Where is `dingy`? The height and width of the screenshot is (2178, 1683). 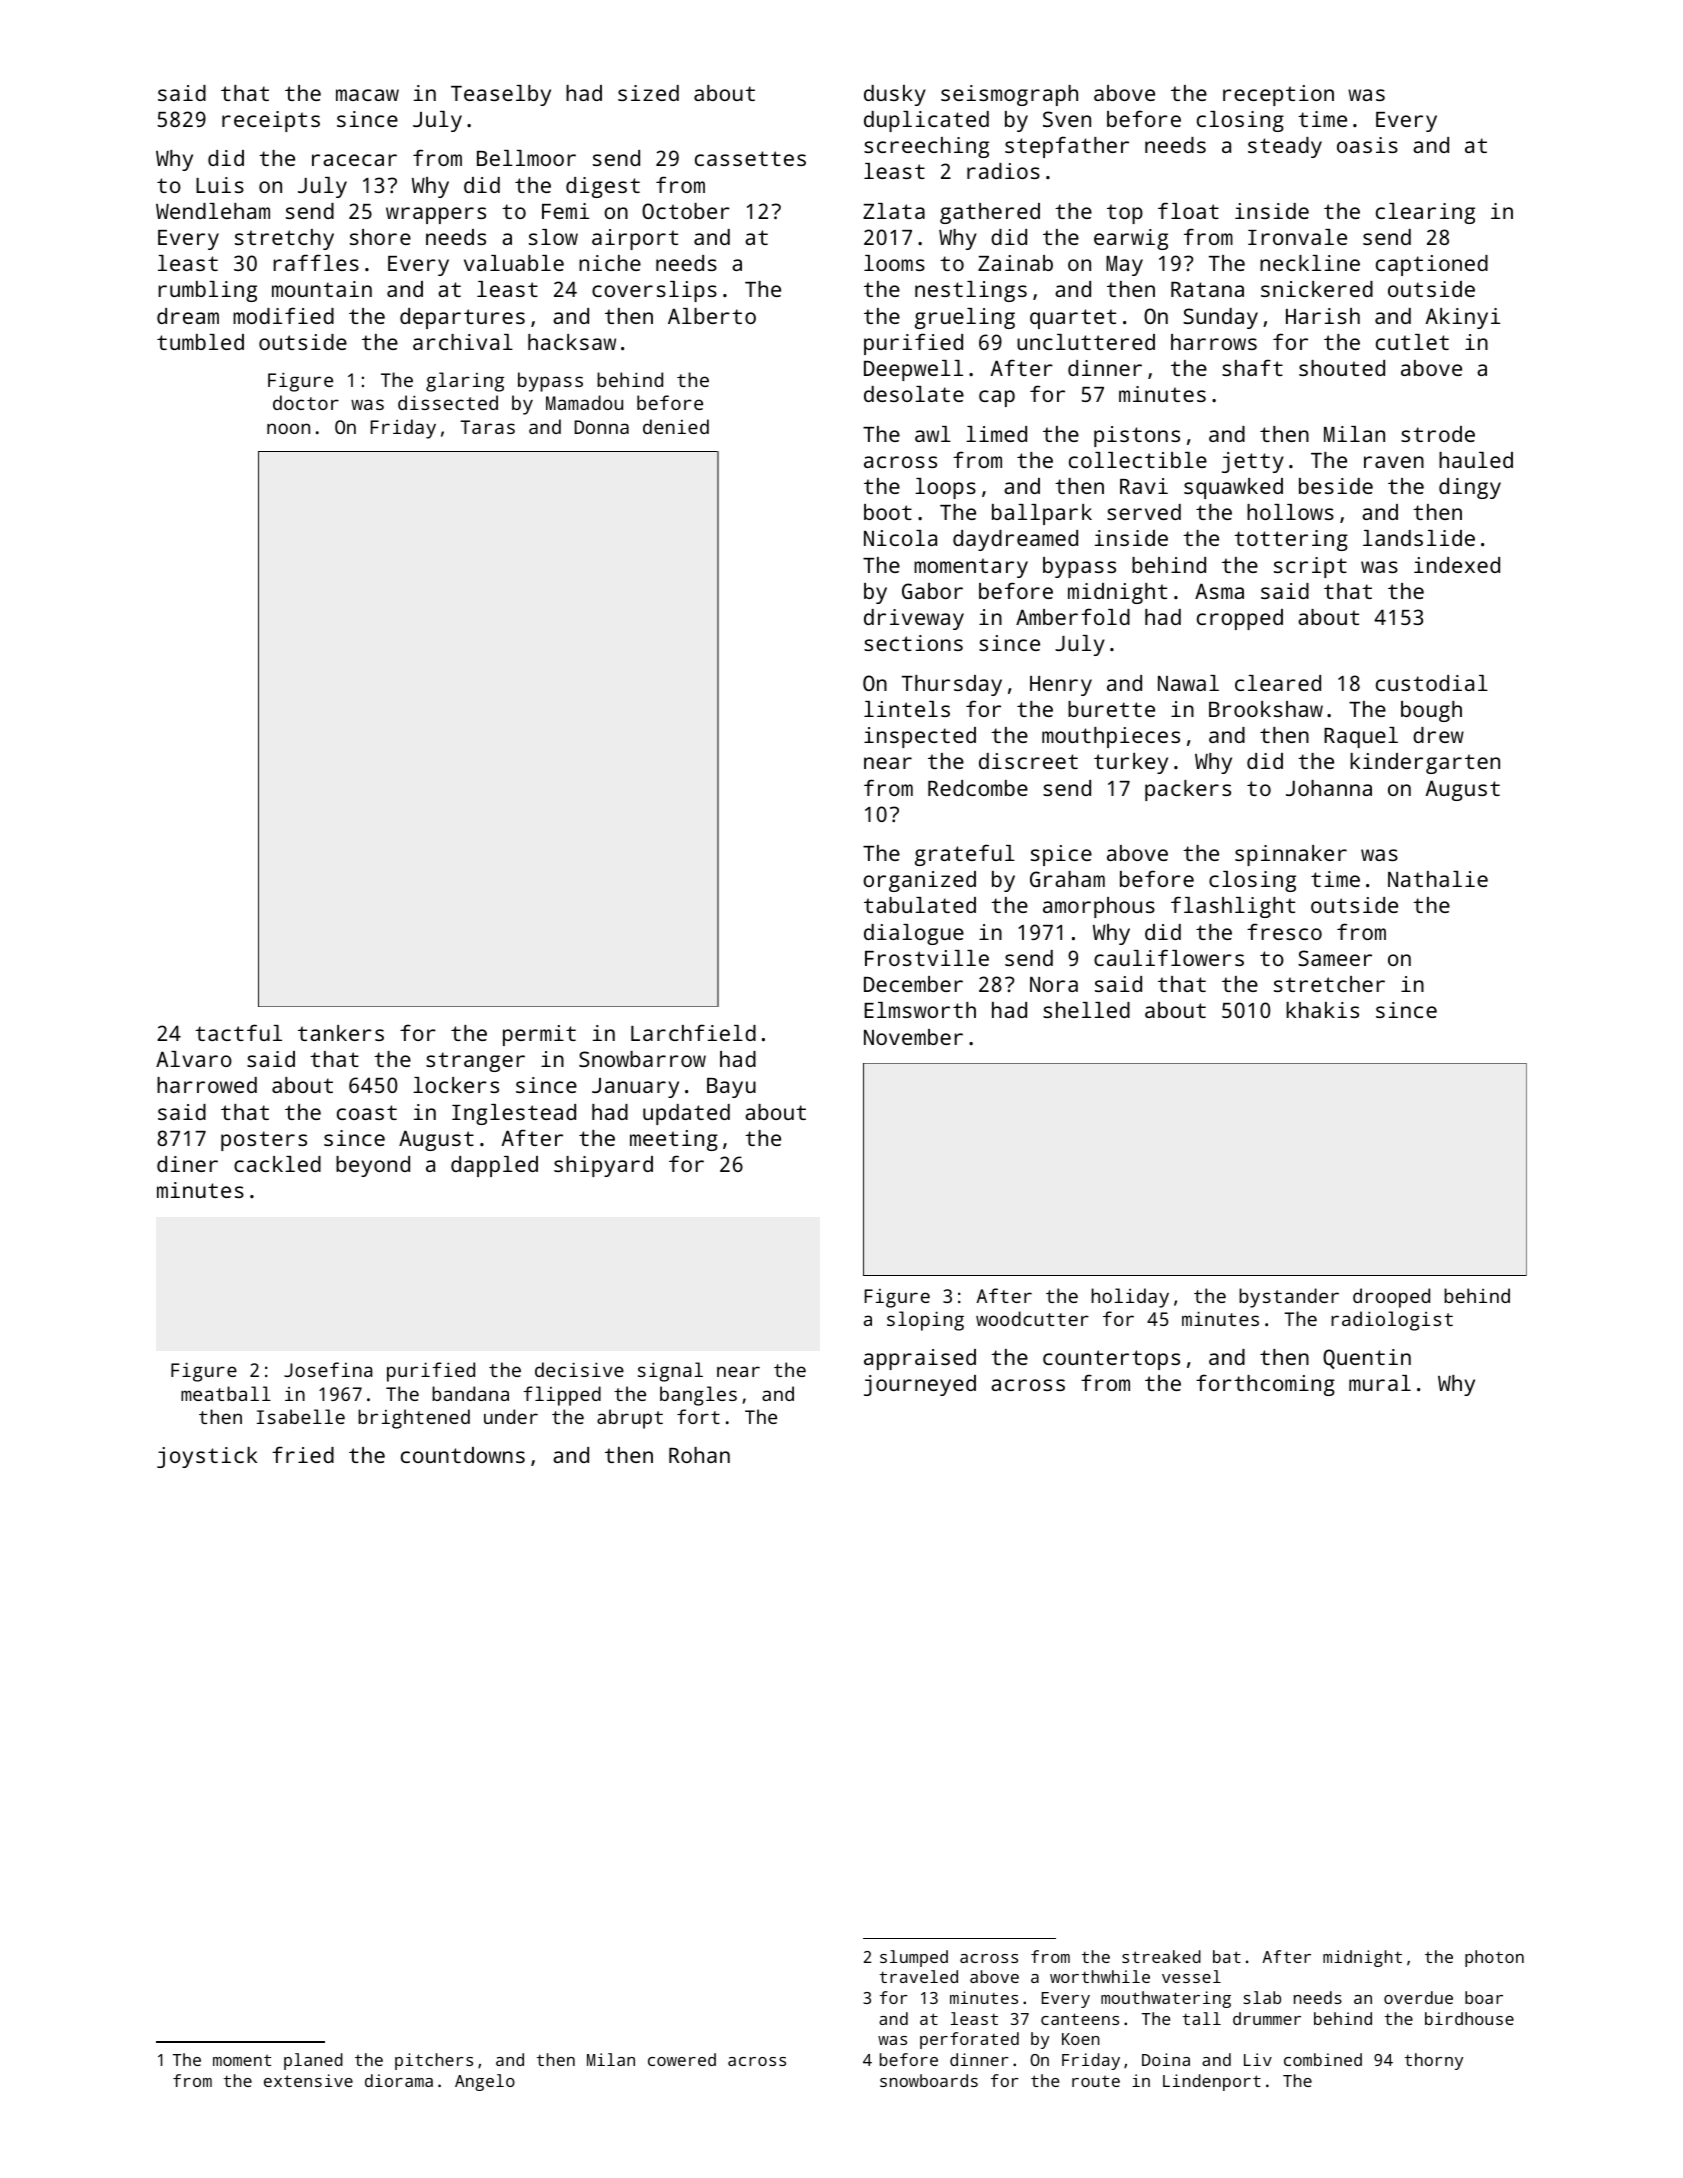 dingy is located at coordinates (1470, 488).
